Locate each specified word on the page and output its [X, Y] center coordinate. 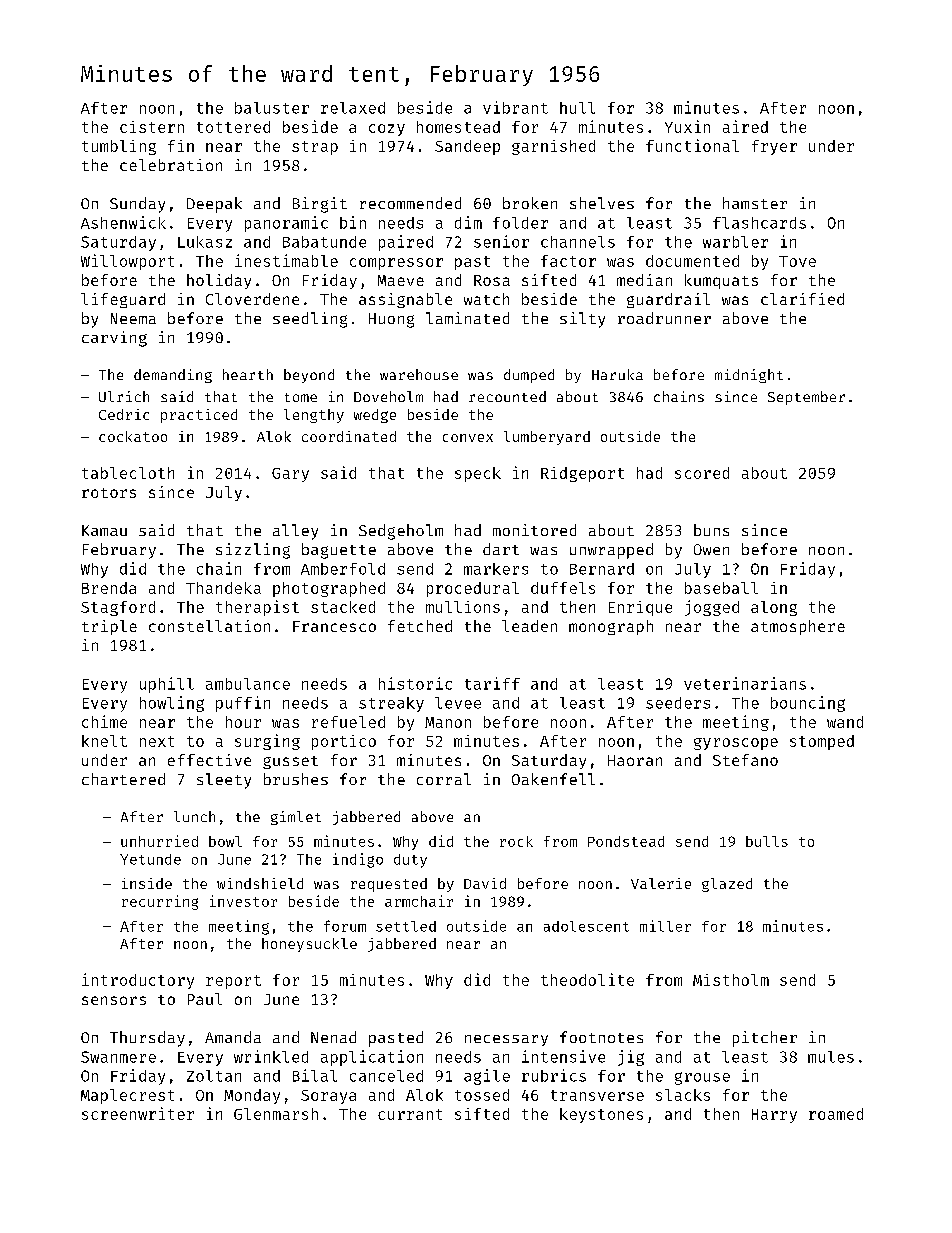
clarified [802, 299]
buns [711, 530]
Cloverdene [252, 299]
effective [209, 760]
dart [501, 549]
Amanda [233, 1037]
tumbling [119, 147]
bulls [767, 841]
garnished [553, 147]
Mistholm [731, 980]
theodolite [587, 979]
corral [444, 779]
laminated [467, 318]
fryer [774, 147]
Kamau [104, 530]
